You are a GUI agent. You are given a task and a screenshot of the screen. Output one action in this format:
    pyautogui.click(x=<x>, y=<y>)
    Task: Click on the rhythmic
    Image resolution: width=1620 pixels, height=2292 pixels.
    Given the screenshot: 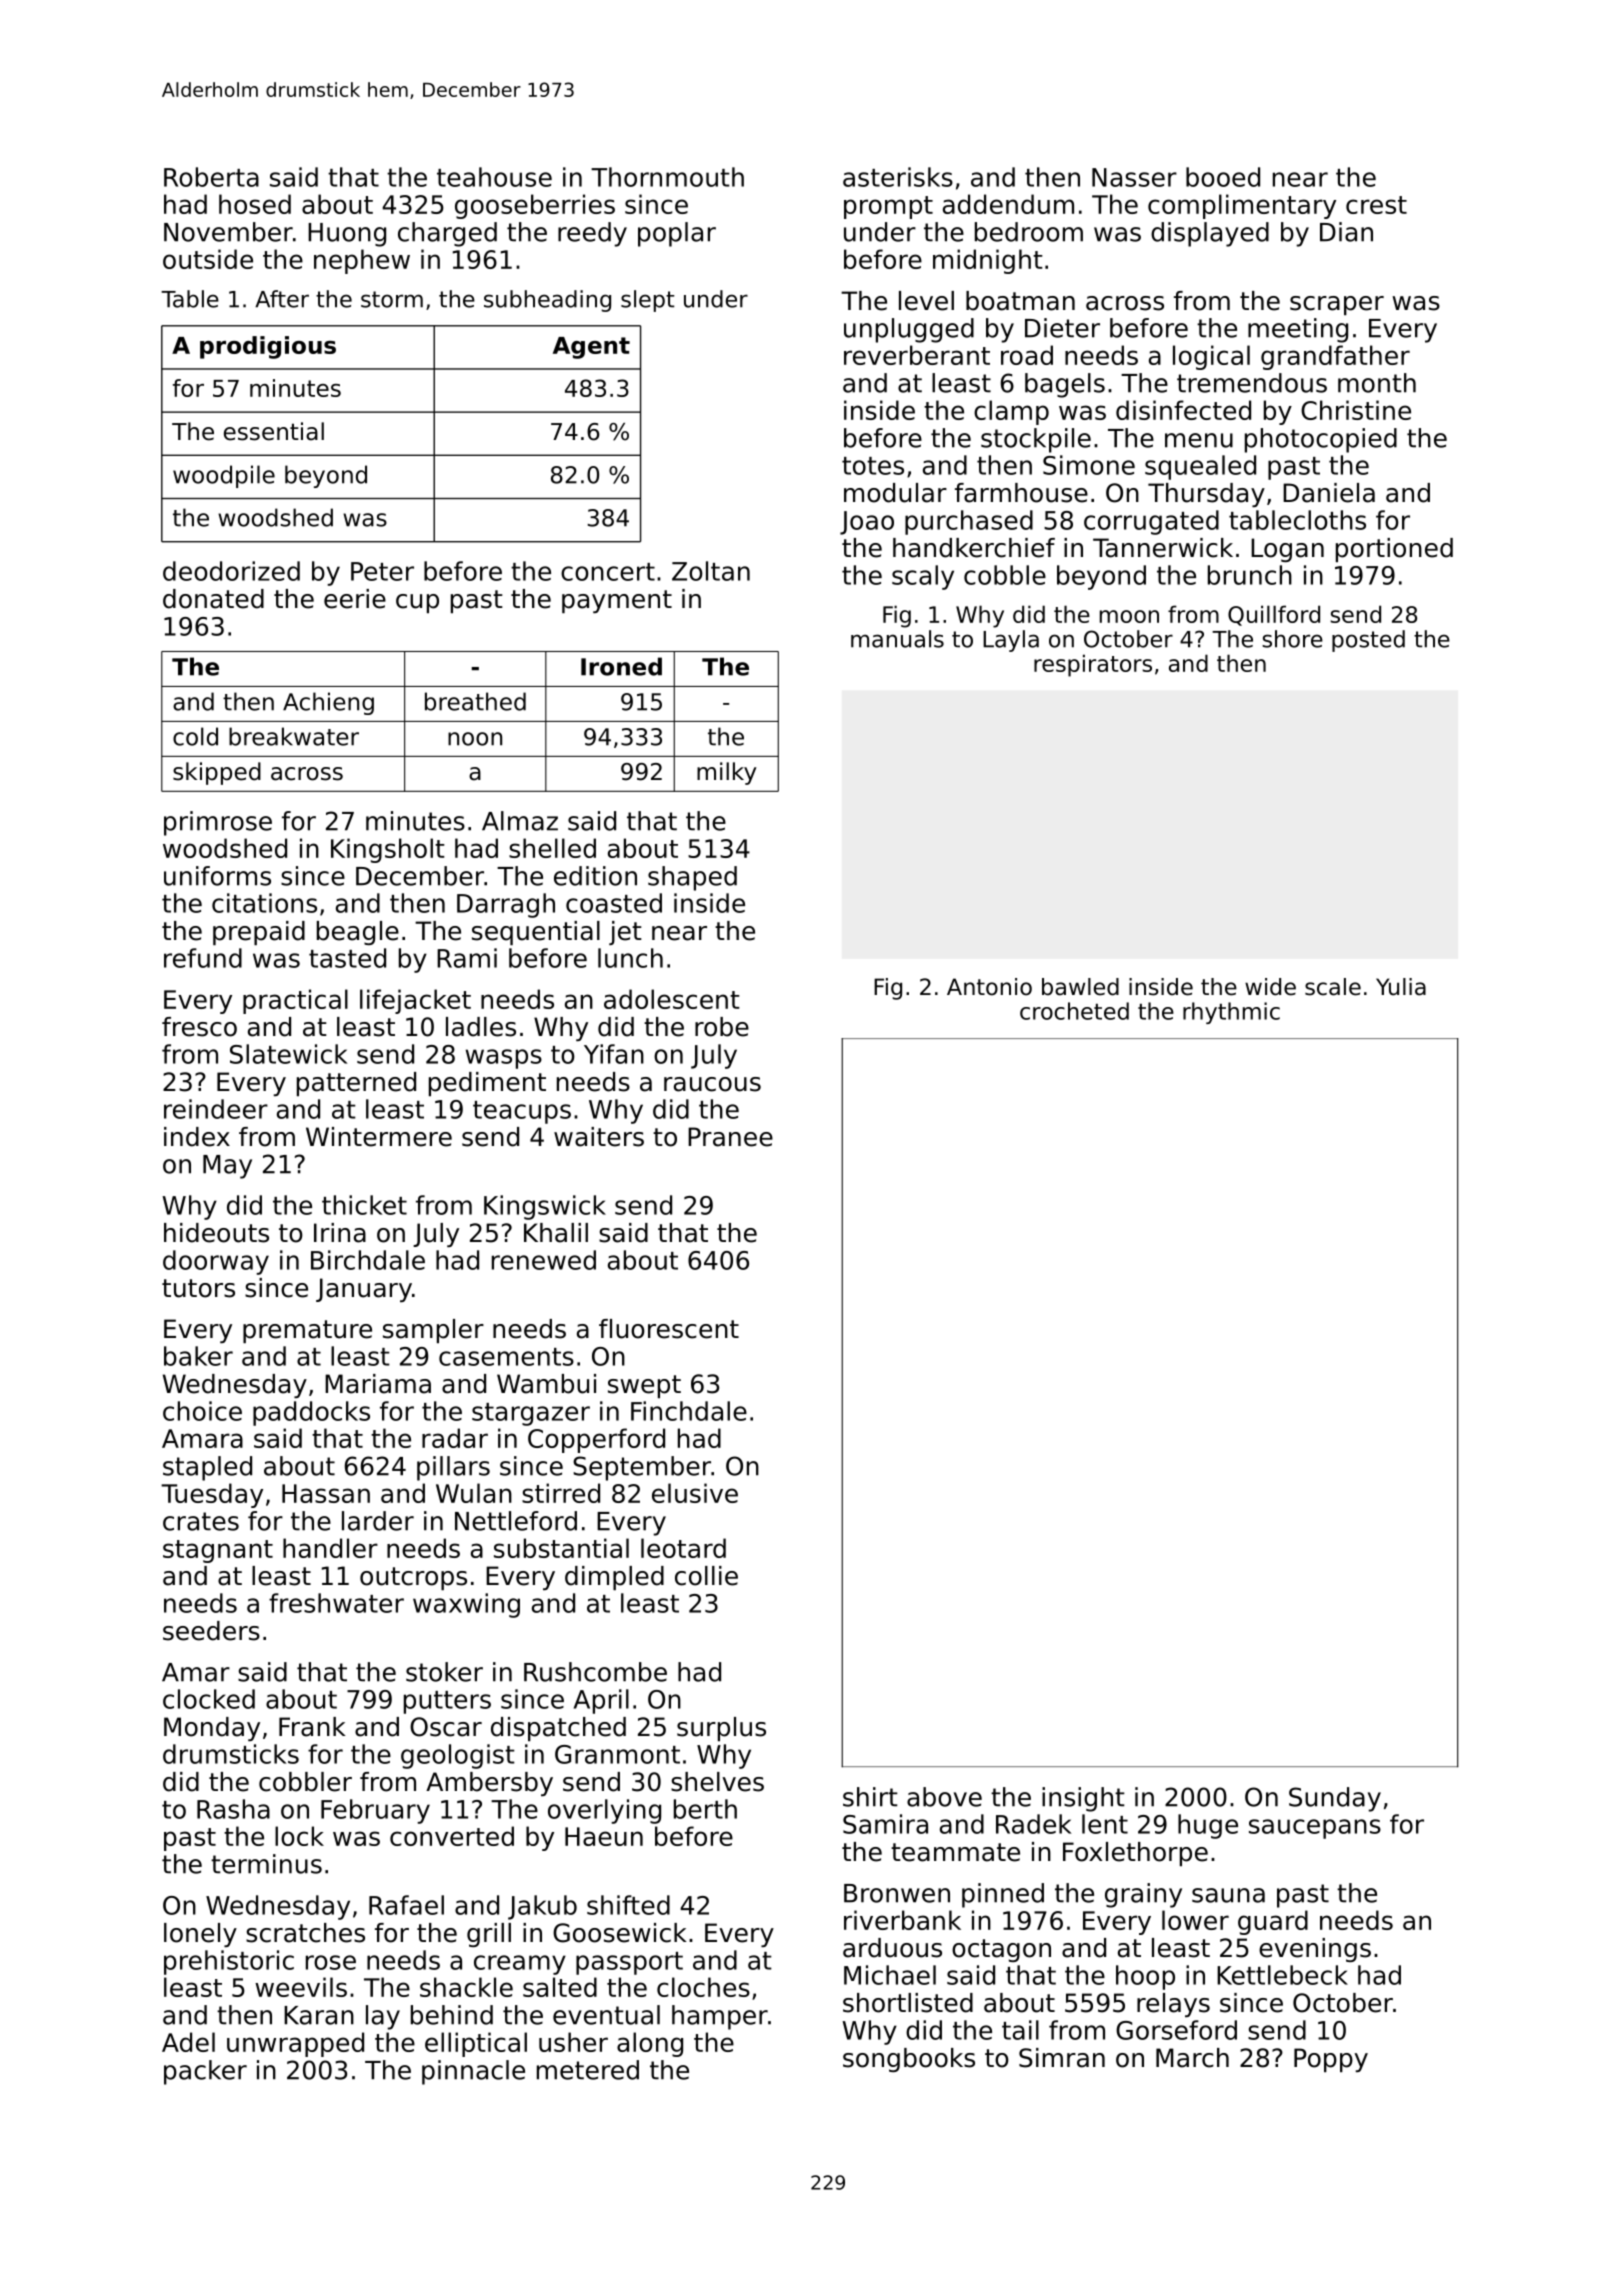 What is the action you would take?
    pyautogui.click(x=1231, y=1013)
